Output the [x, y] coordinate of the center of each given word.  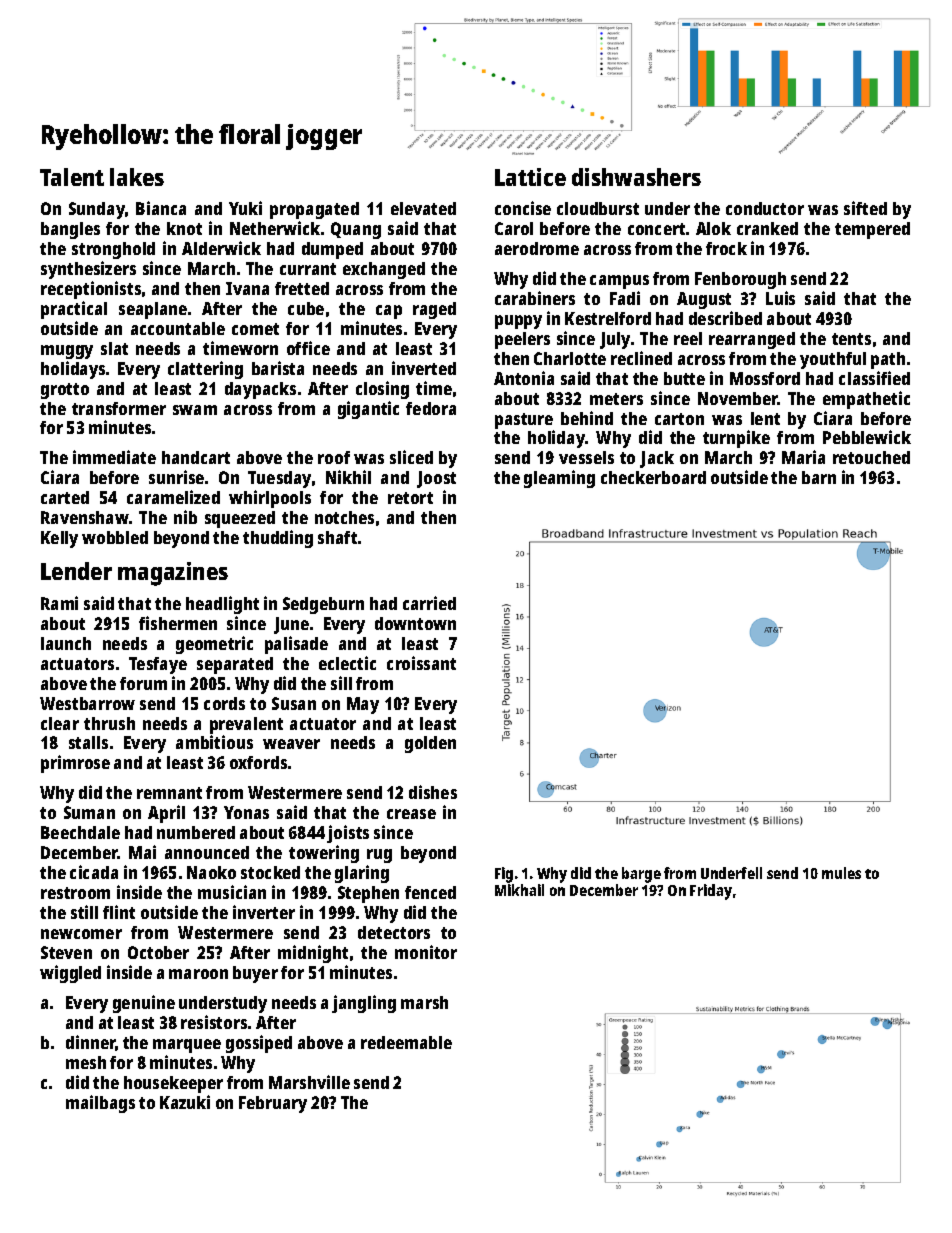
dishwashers [636, 177]
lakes [137, 177]
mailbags [100, 1104]
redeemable [406, 1042]
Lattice [530, 177]
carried [429, 603]
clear [60, 723]
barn [819, 477]
